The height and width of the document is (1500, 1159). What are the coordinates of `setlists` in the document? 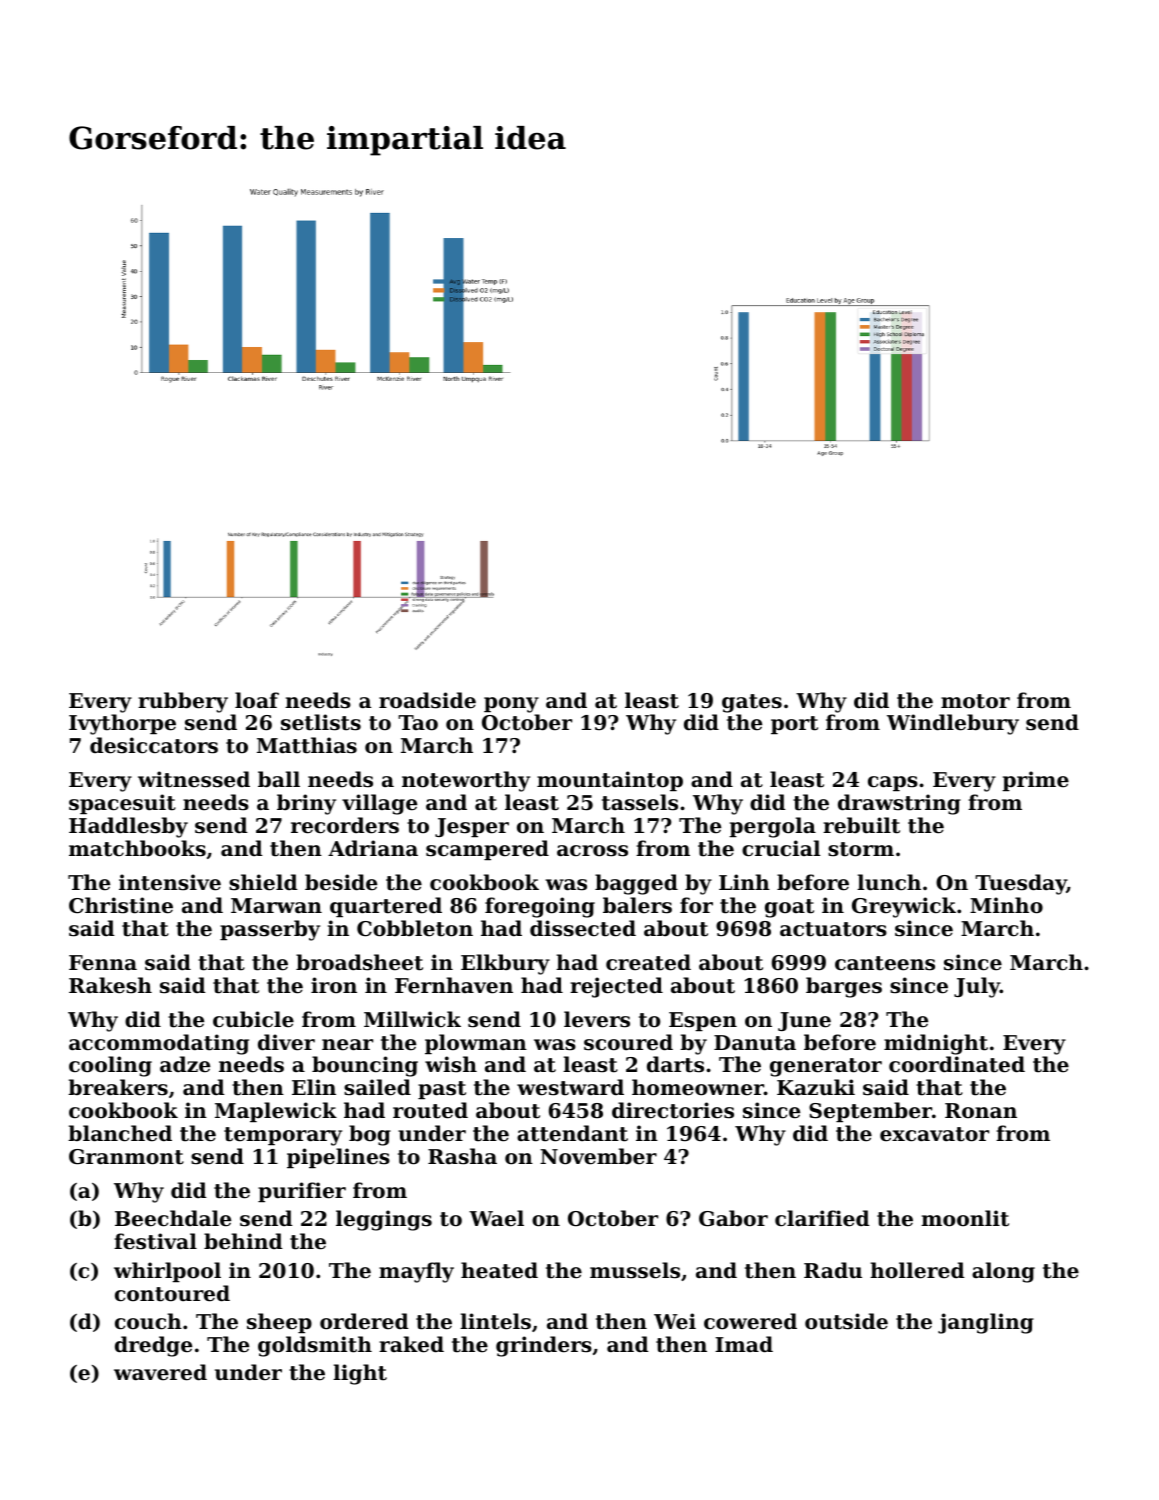 It's located at (321, 722).
